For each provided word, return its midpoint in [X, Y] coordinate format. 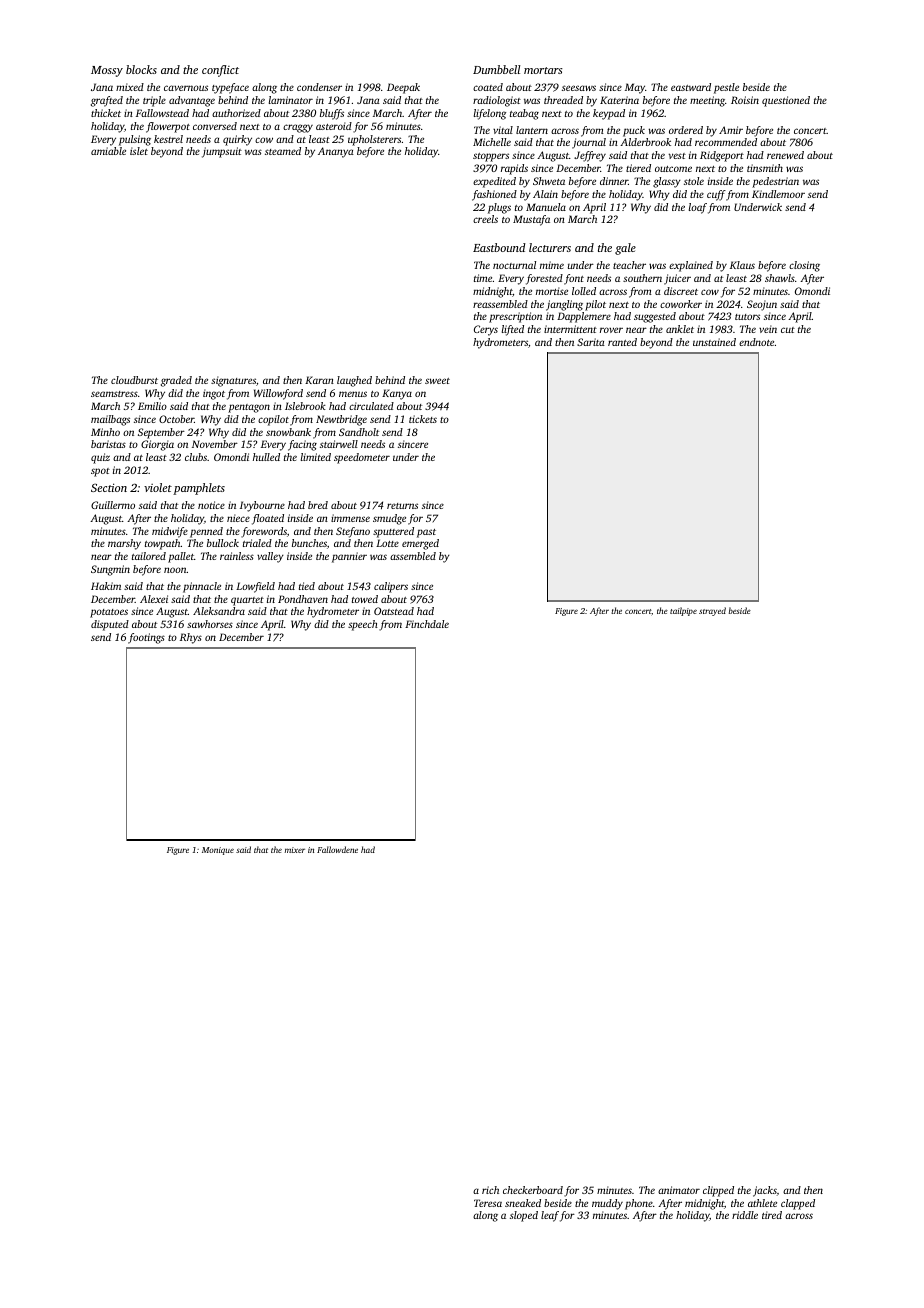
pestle [726, 88]
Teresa [488, 1203]
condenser [319, 87]
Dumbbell [496, 69]
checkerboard [533, 1190]
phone [639, 1204]
